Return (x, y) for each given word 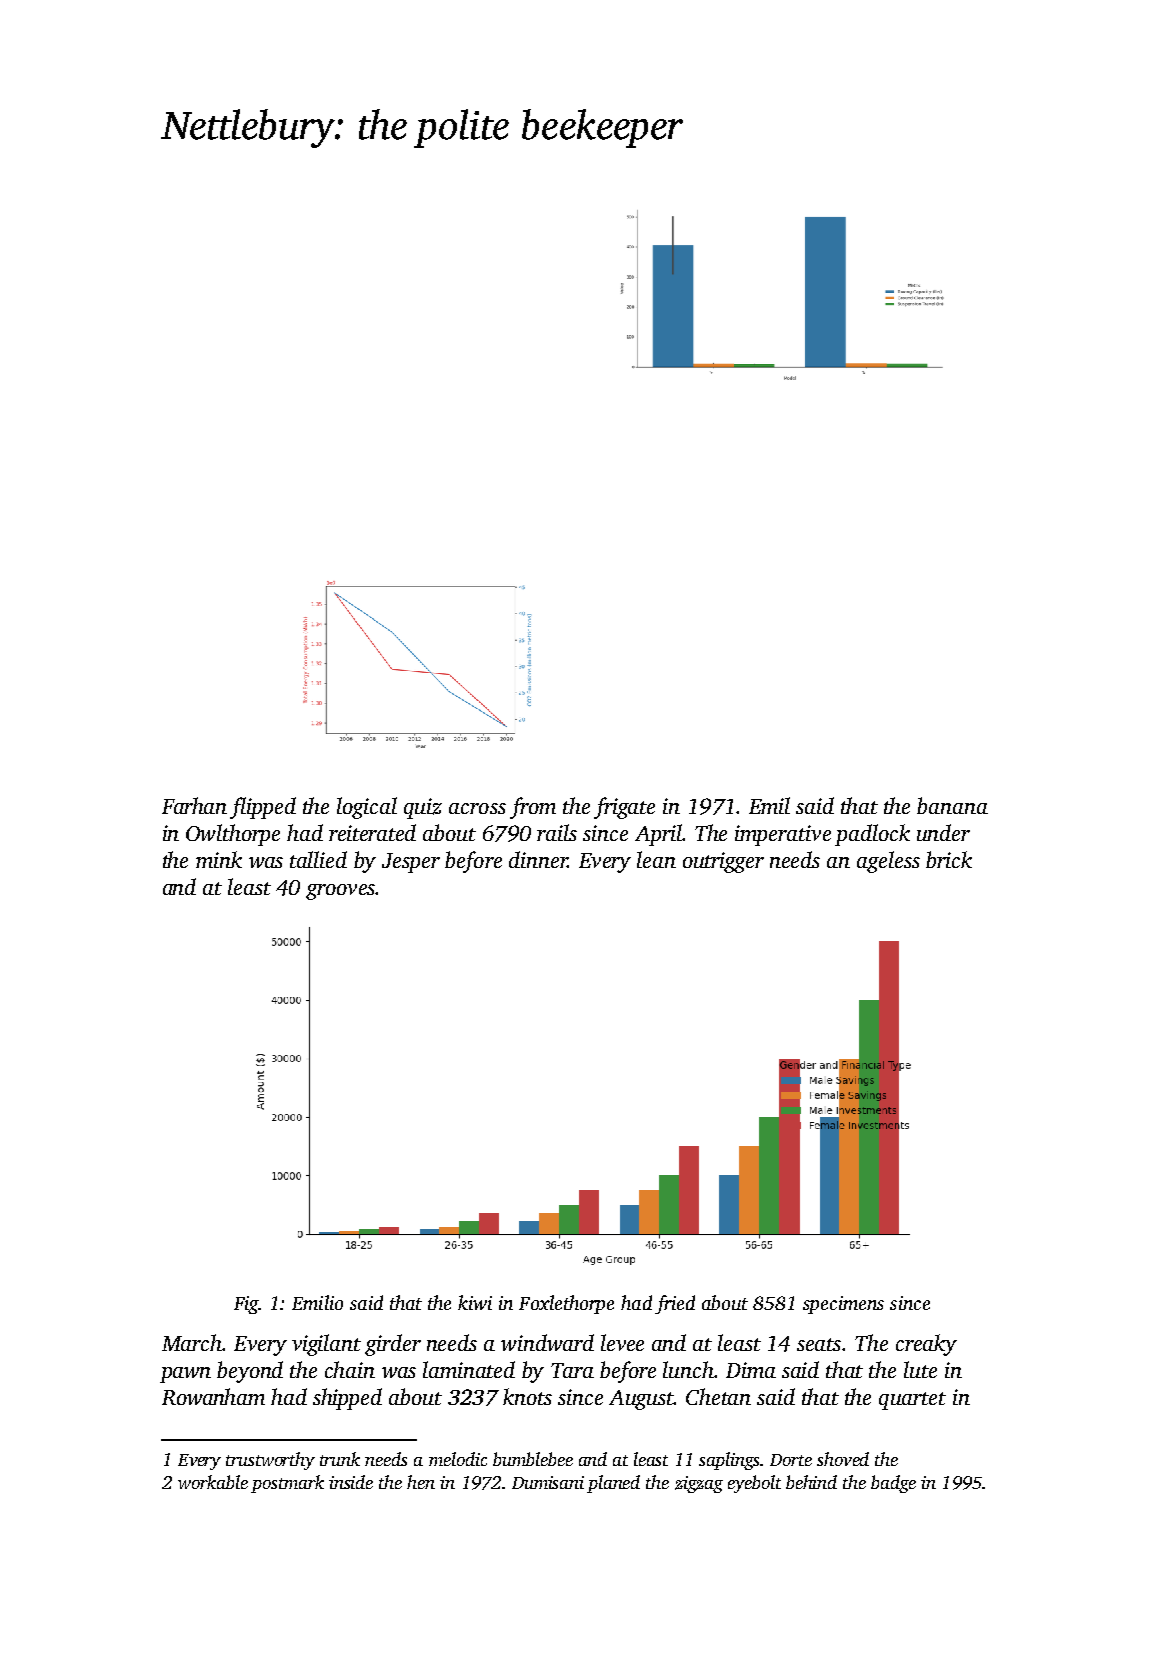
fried (675, 1304)
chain (350, 1369)
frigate (624, 808)
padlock (872, 835)
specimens (843, 1305)
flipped (263, 808)
